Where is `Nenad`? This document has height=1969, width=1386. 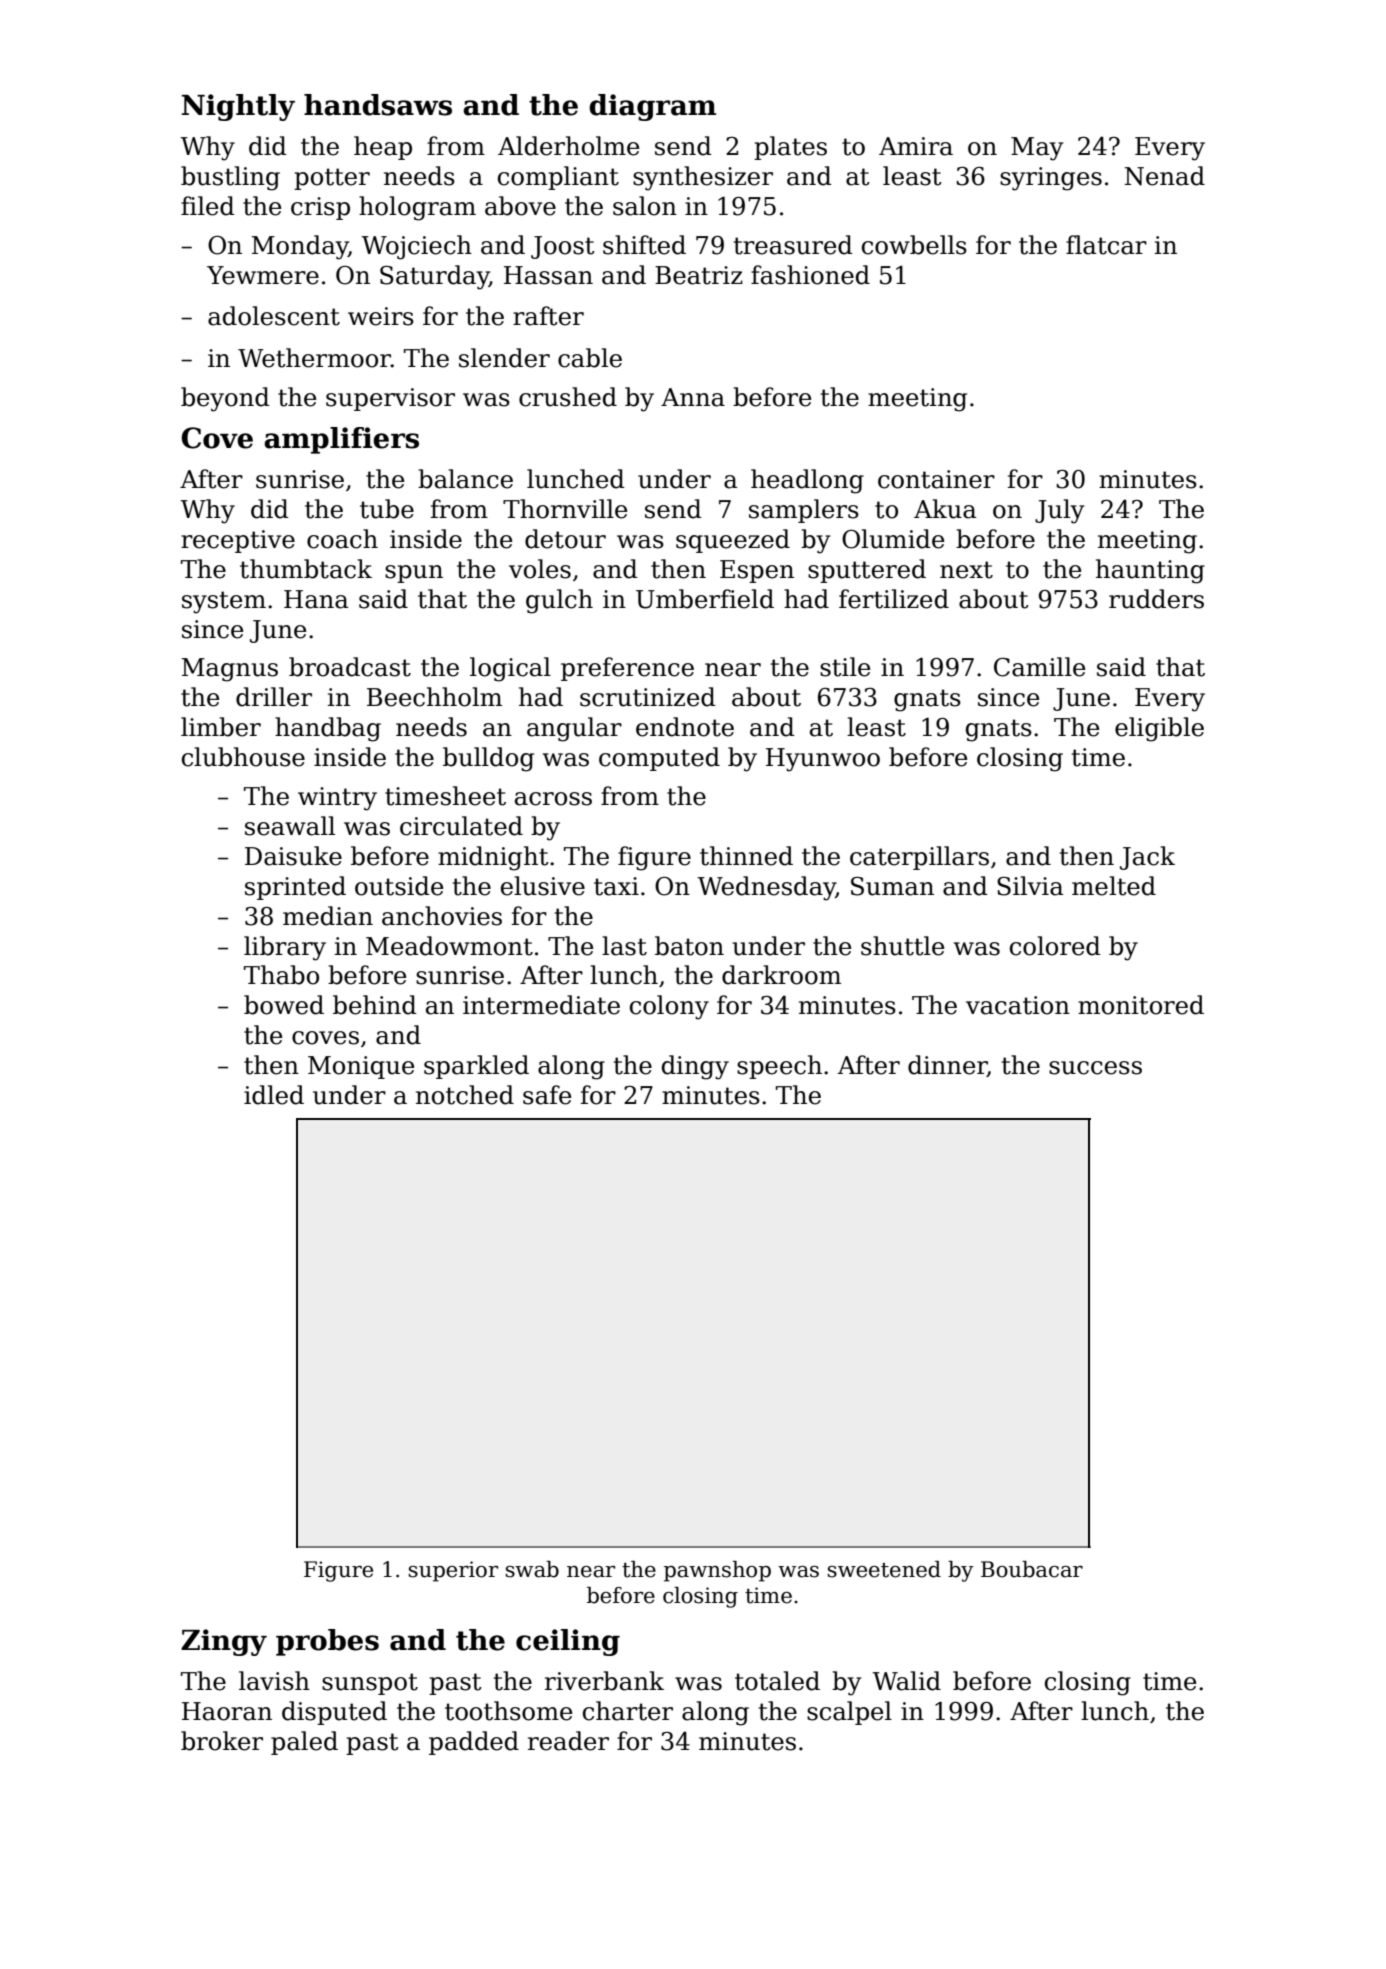
Nenad is located at coordinates (1165, 176).
